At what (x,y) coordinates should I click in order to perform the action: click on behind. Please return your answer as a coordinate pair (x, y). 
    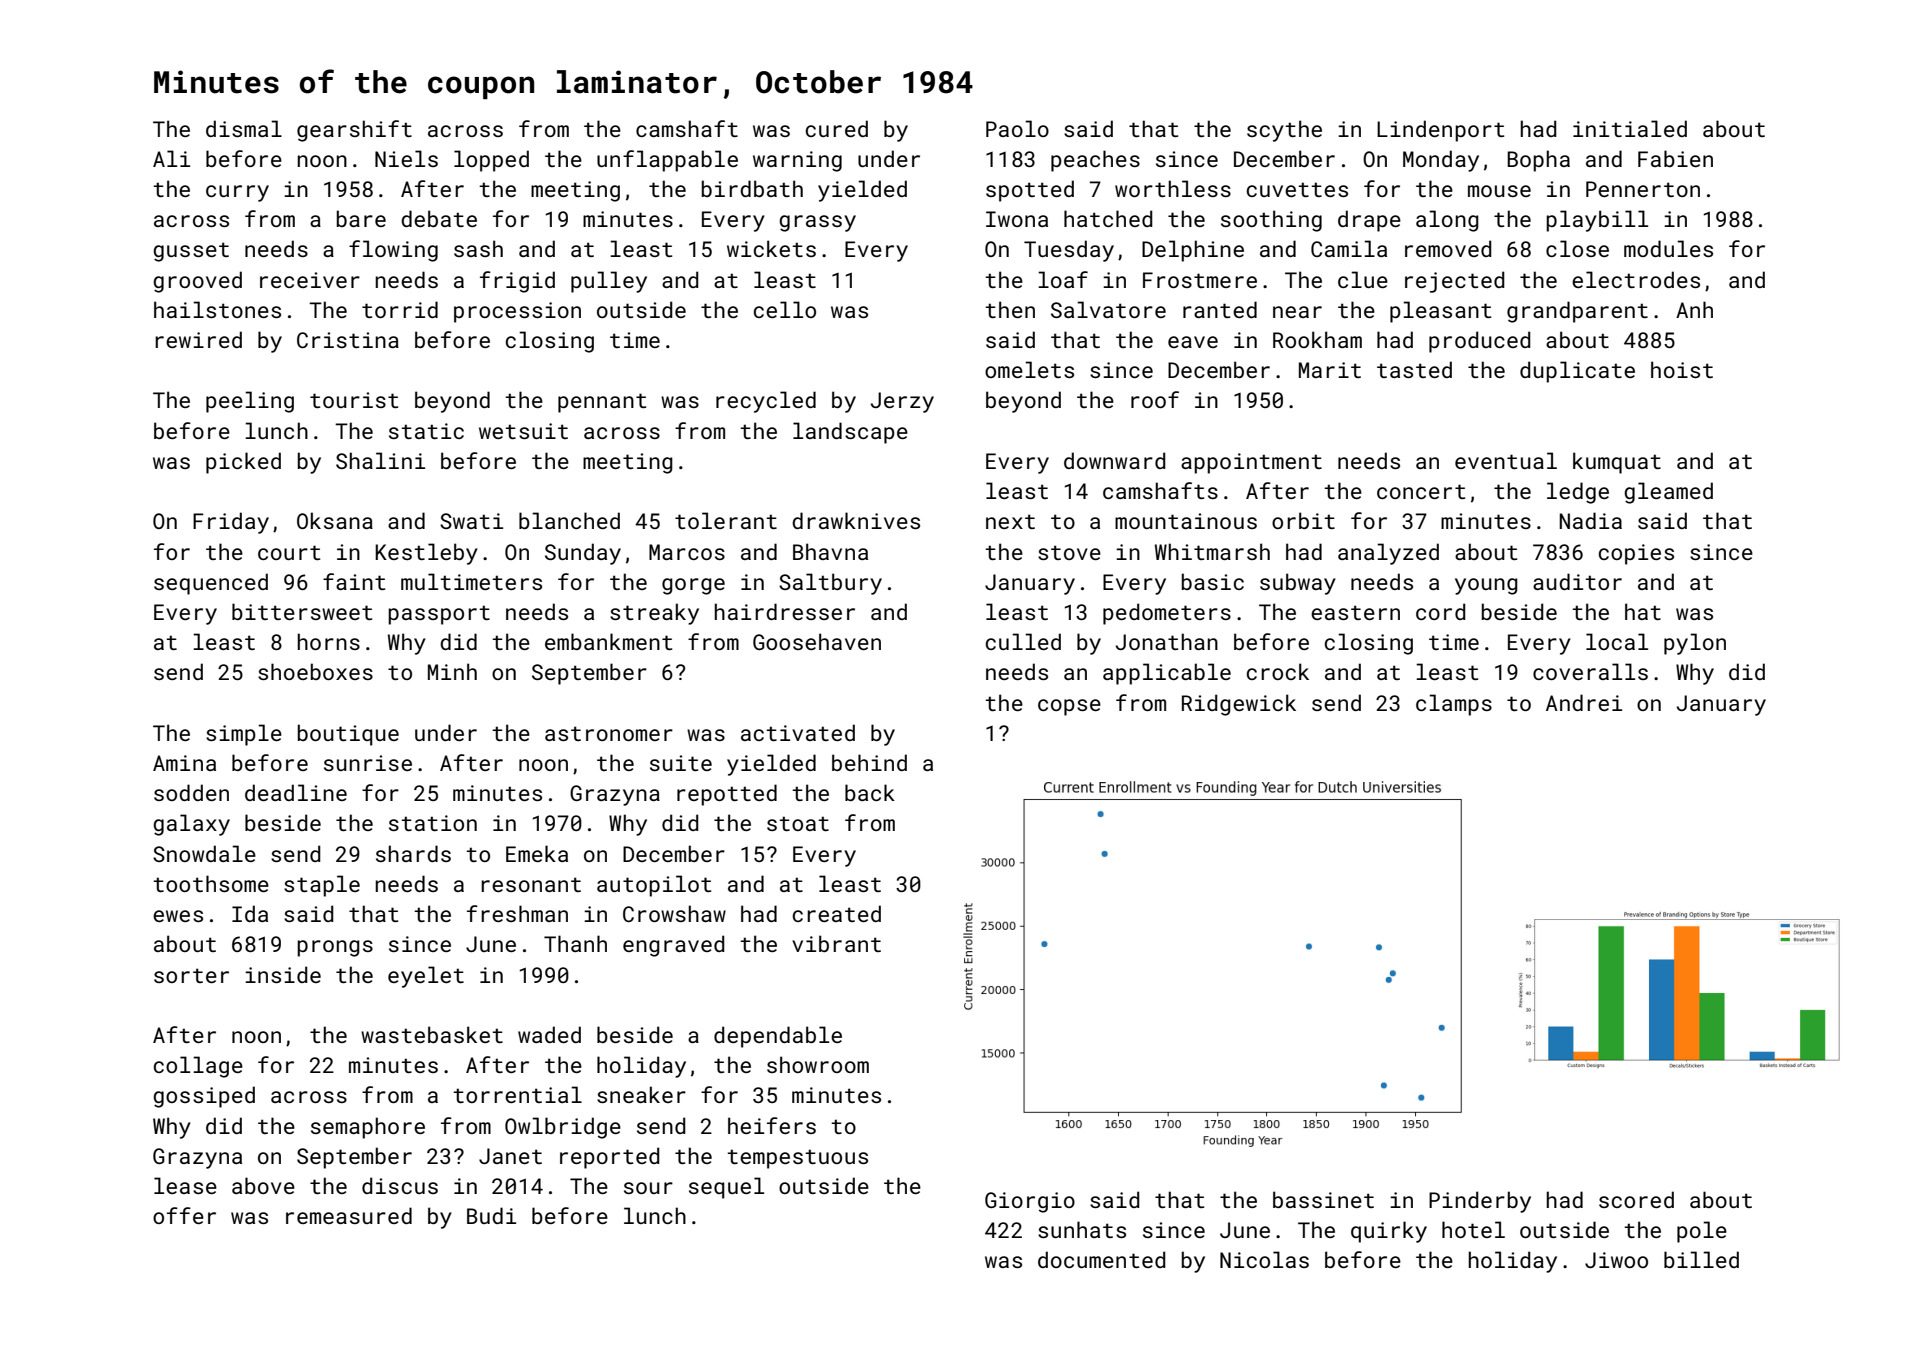
    Looking at the image, I should click on (869, 762).
